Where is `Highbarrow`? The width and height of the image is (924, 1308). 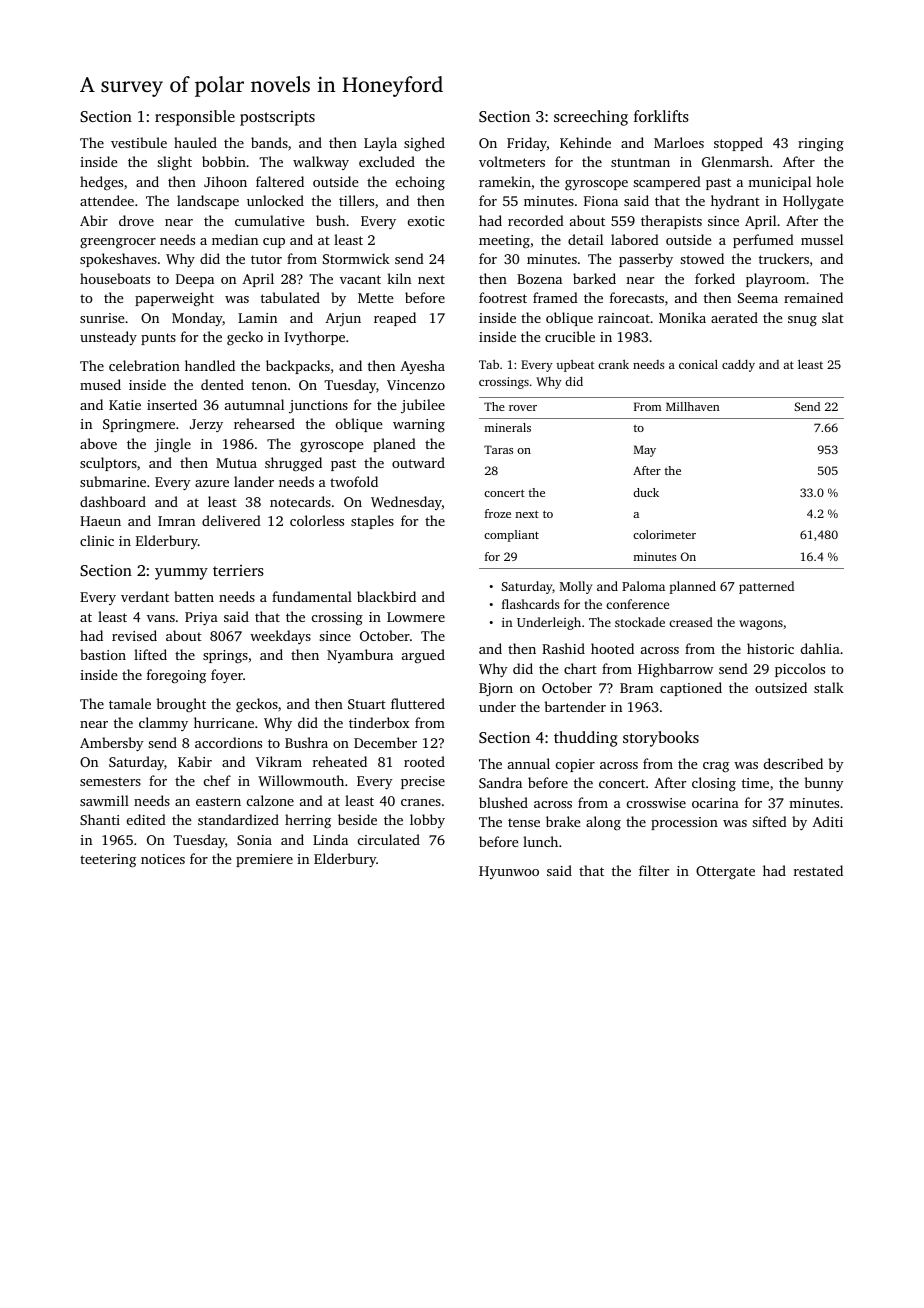 Highbarrow is located at coordinates (675, 670).
